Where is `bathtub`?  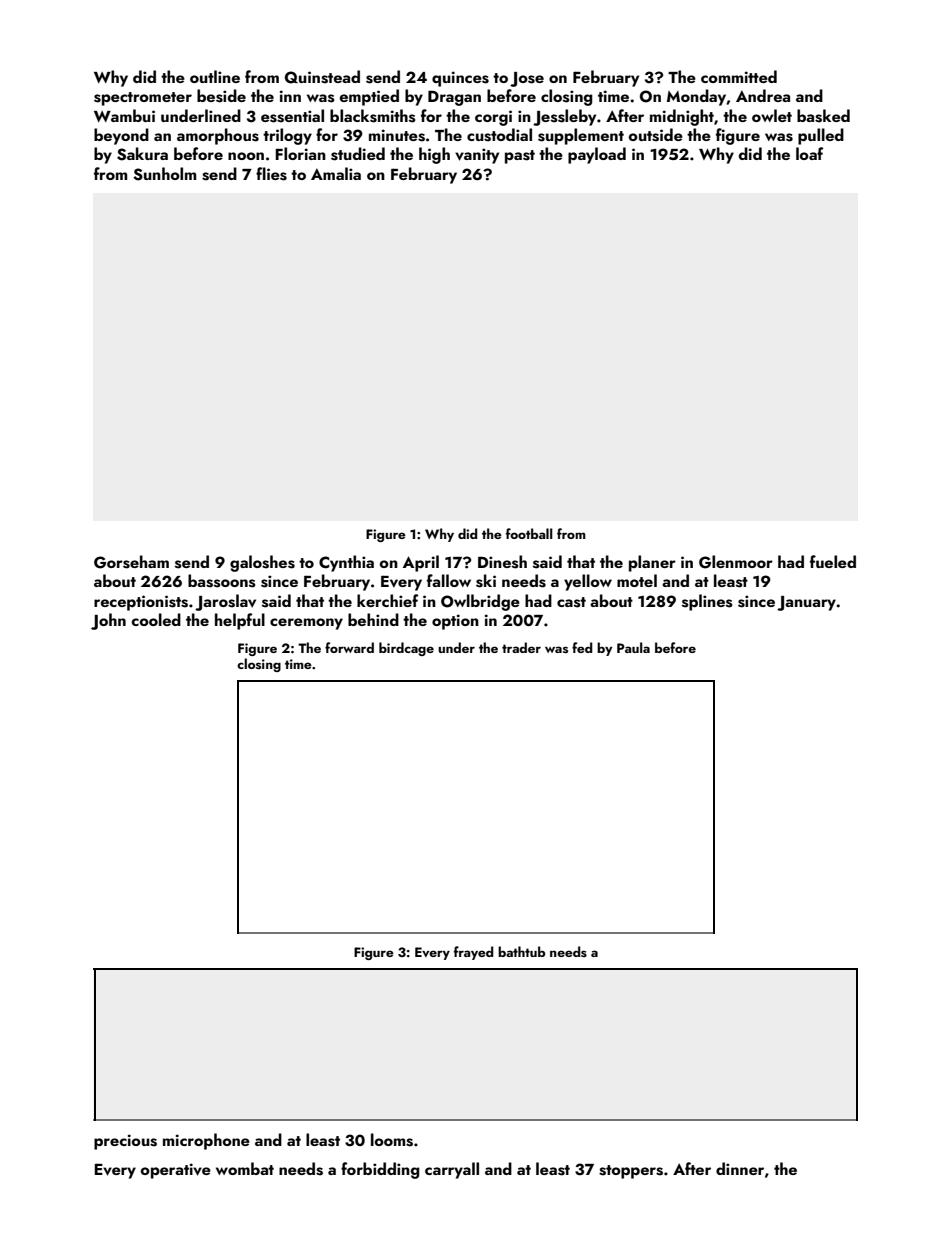
bathtub is located at coordinates (521, 951).
